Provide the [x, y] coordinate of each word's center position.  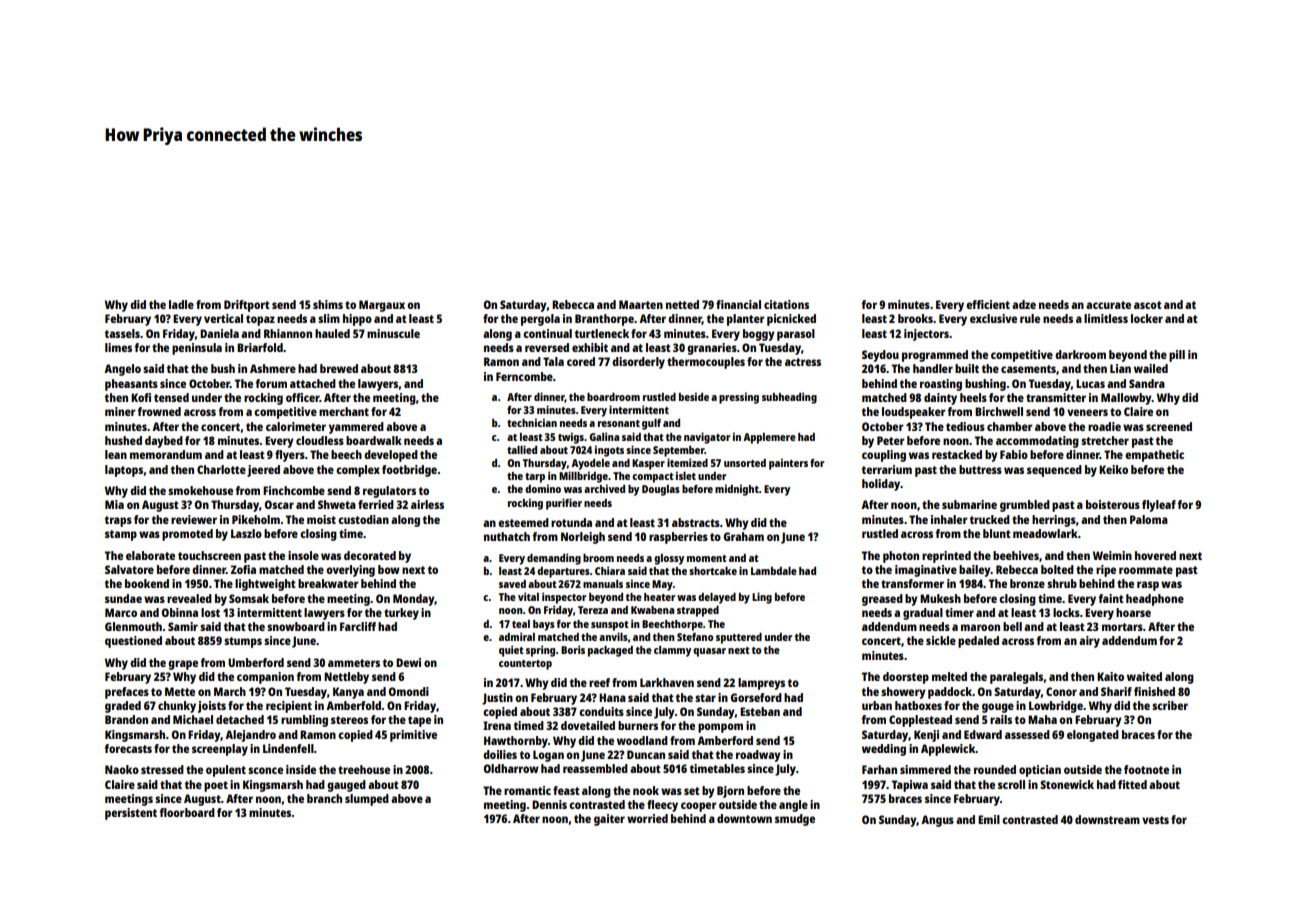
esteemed [523, 522]
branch [324, 798]
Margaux [382, 306]
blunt [997, 533]
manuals [603, 584]
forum [271, 383]
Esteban [760, 711]
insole [303, 555]
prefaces [127, 693]
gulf [651, 424]
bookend [147, 583]
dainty [940, 399]
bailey [975, 571]
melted [949, 676]
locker [1147, 318]
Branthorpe [604, 320]
